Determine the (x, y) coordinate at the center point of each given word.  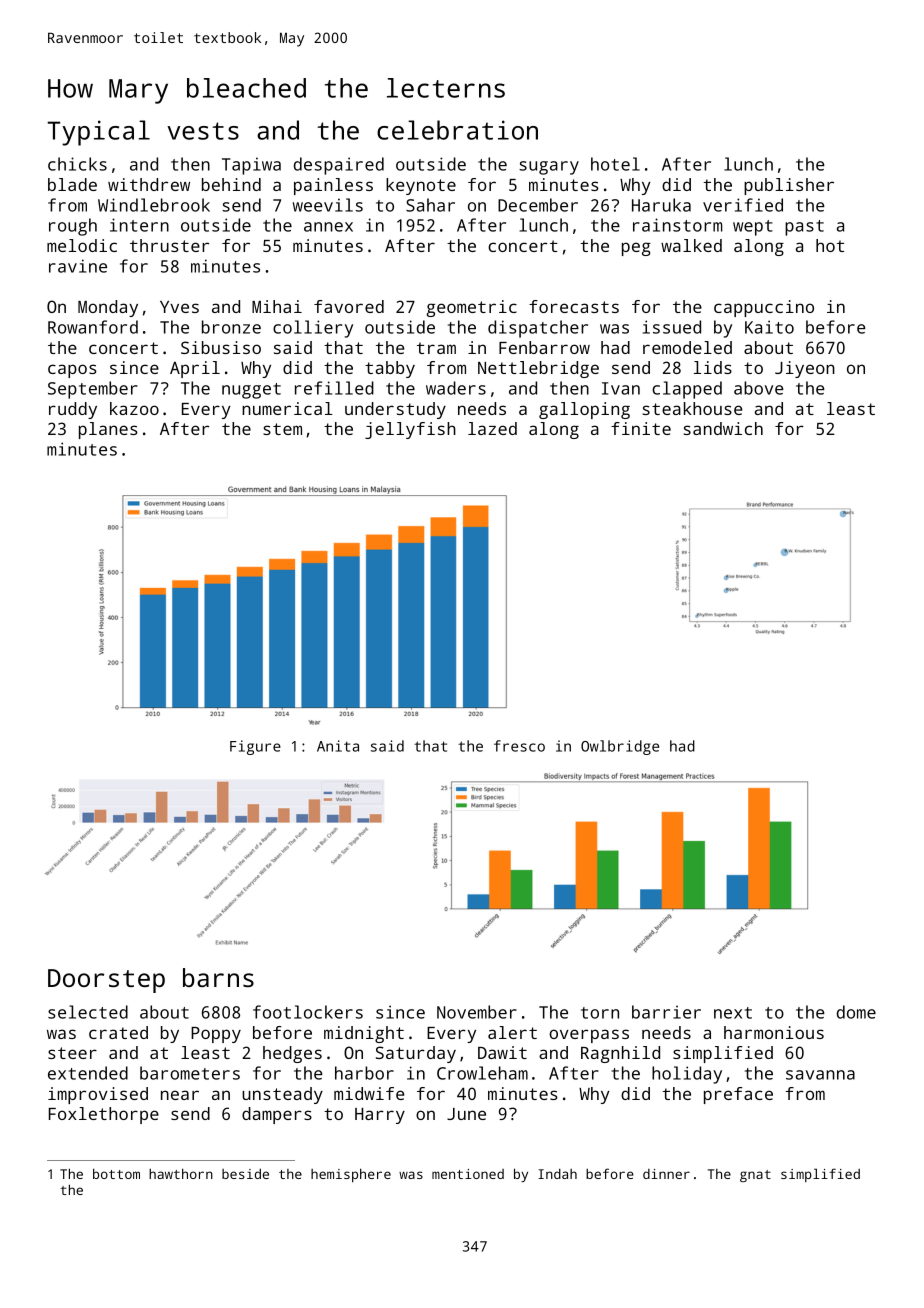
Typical (98, 133)
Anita (338, 746)
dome (856, 1012)
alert (512, 1032)
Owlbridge (620, 747)
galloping (584, 410)
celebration (457, 130)
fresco (519, 746)
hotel (615, 164)
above (759, 388)
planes (108, 430)
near (180, 1095)
